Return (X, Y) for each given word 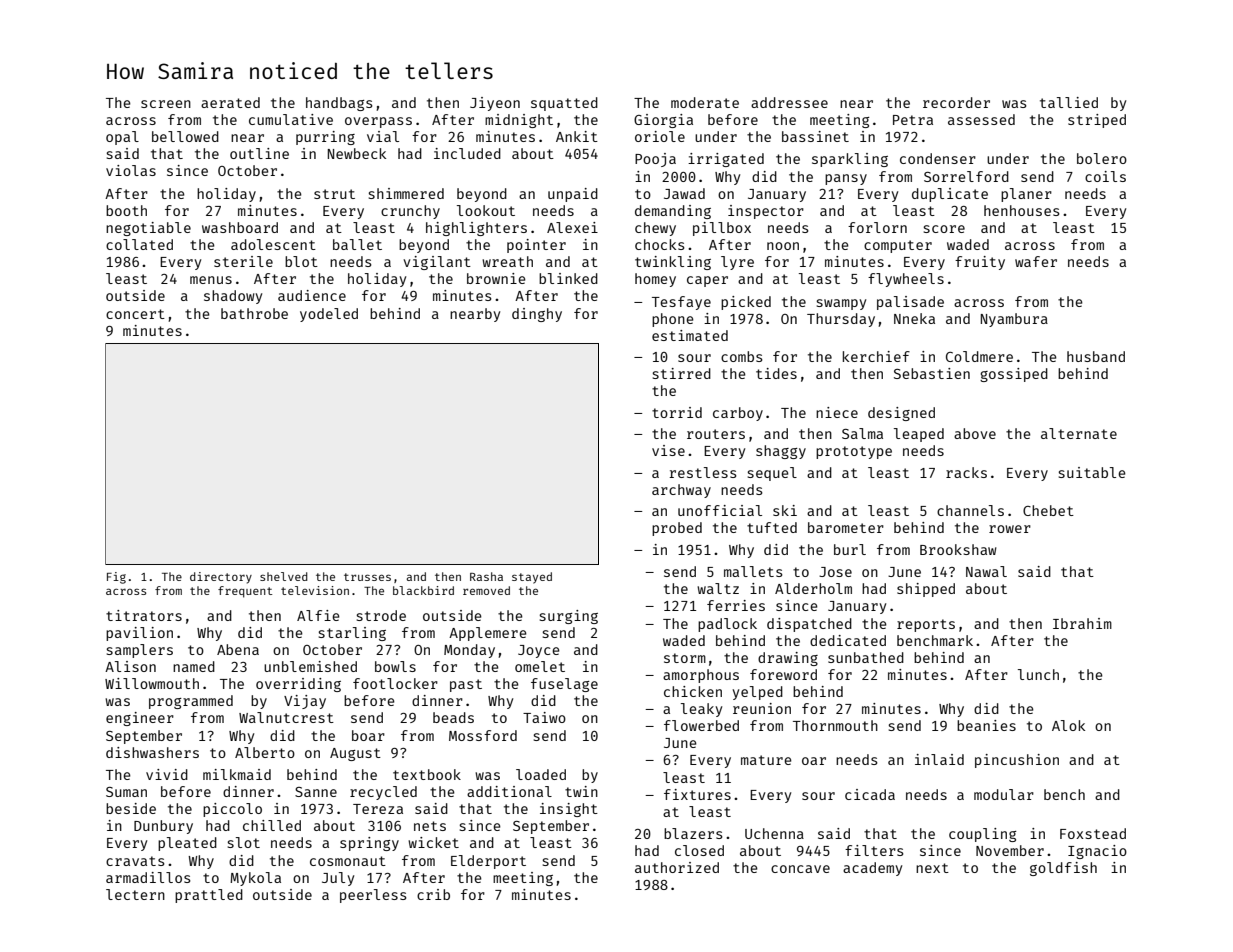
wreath (507, 261)
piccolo (232, 810)
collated (139, 244)
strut (334, 194)
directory (221, 578)
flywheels (906, 280)
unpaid (573, 195)
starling (352, 634)
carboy (738, 414)
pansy (846, 179)
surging (569, 617)
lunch (1038, 674)
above (975, 433)
